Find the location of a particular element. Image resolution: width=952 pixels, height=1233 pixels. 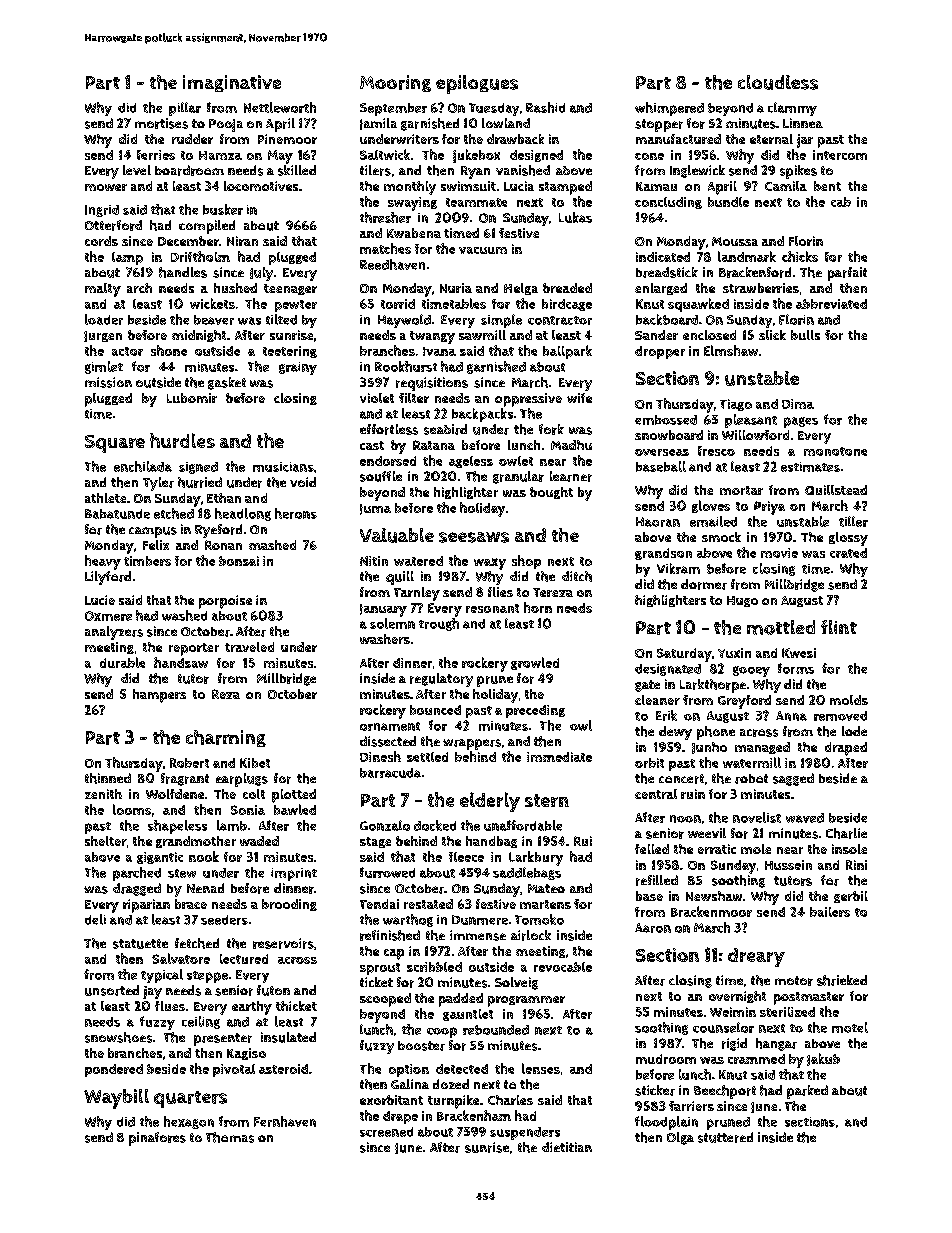

imaginative is located at coordinates (232, 83).
